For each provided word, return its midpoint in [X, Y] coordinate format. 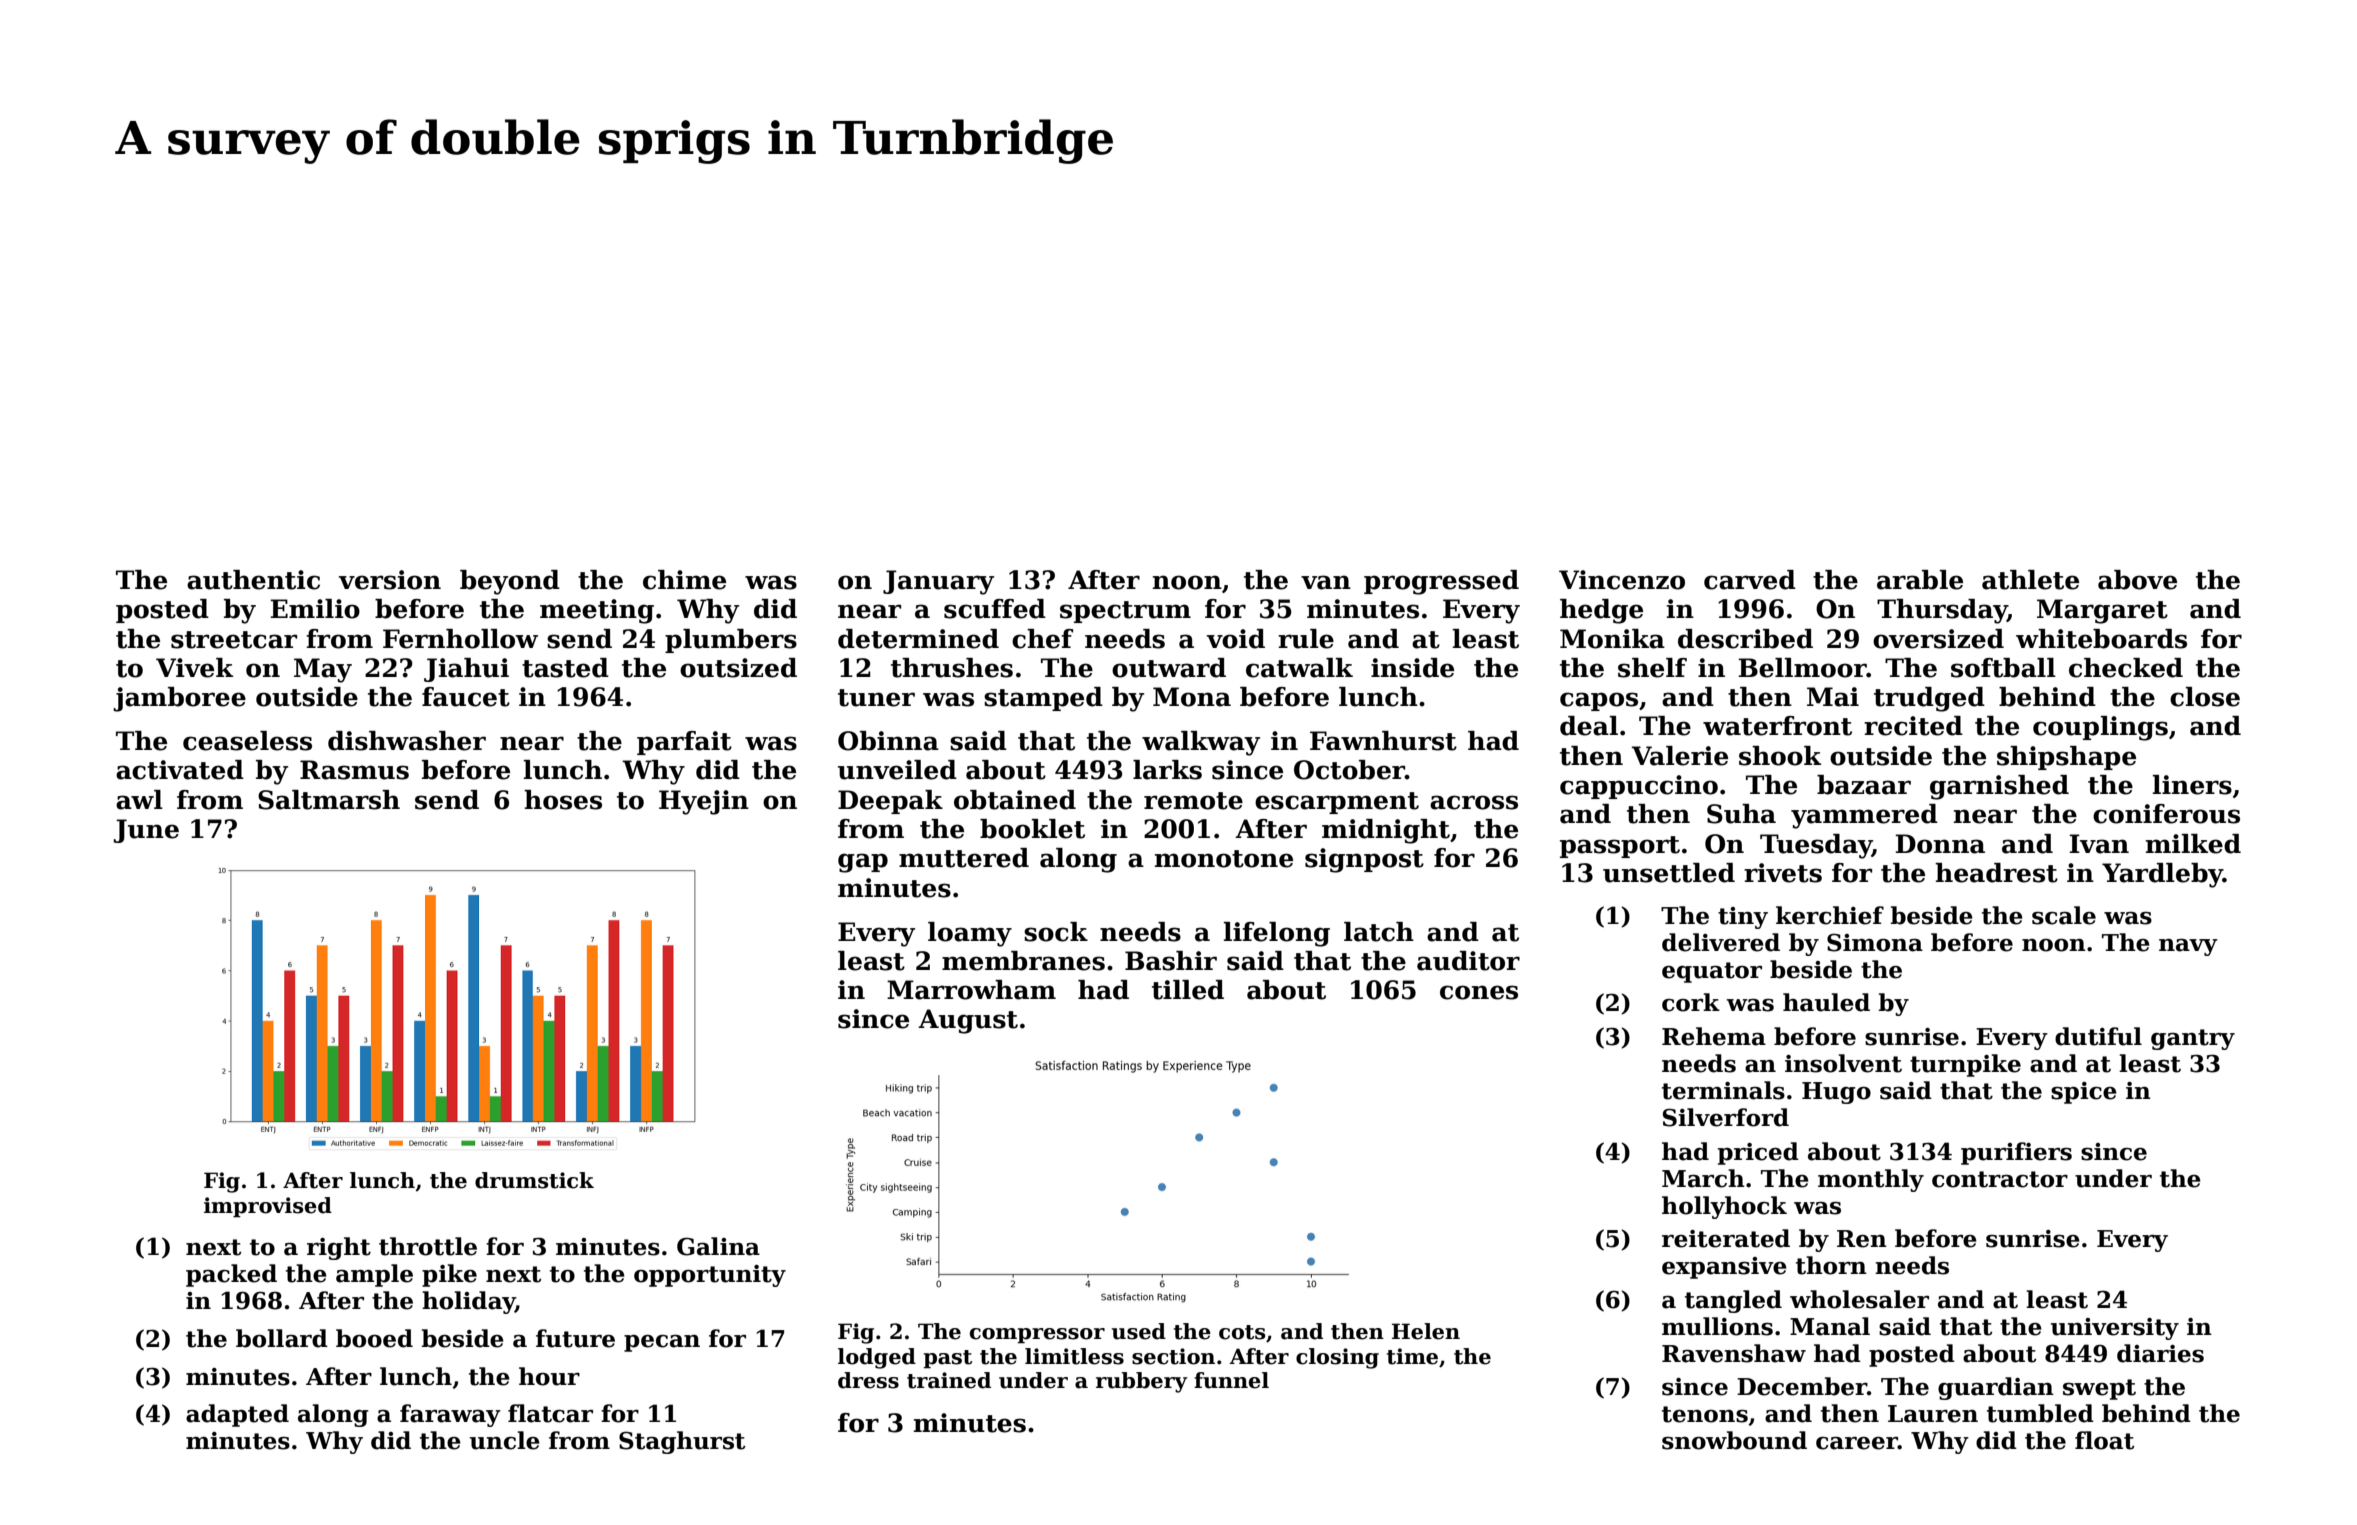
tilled [1188, 990]
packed [231, 1275]
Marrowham [971, 990]
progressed [1441, 582]
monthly [1871, 1180]
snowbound [1734, 1440]
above [2137, 580]
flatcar [550, 1413]
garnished [1999, 787]
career [1857, 1443]
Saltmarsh [329, 800]
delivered [1721, 942]
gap [863, 863]
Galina [718, 1246]
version [390, 580]
